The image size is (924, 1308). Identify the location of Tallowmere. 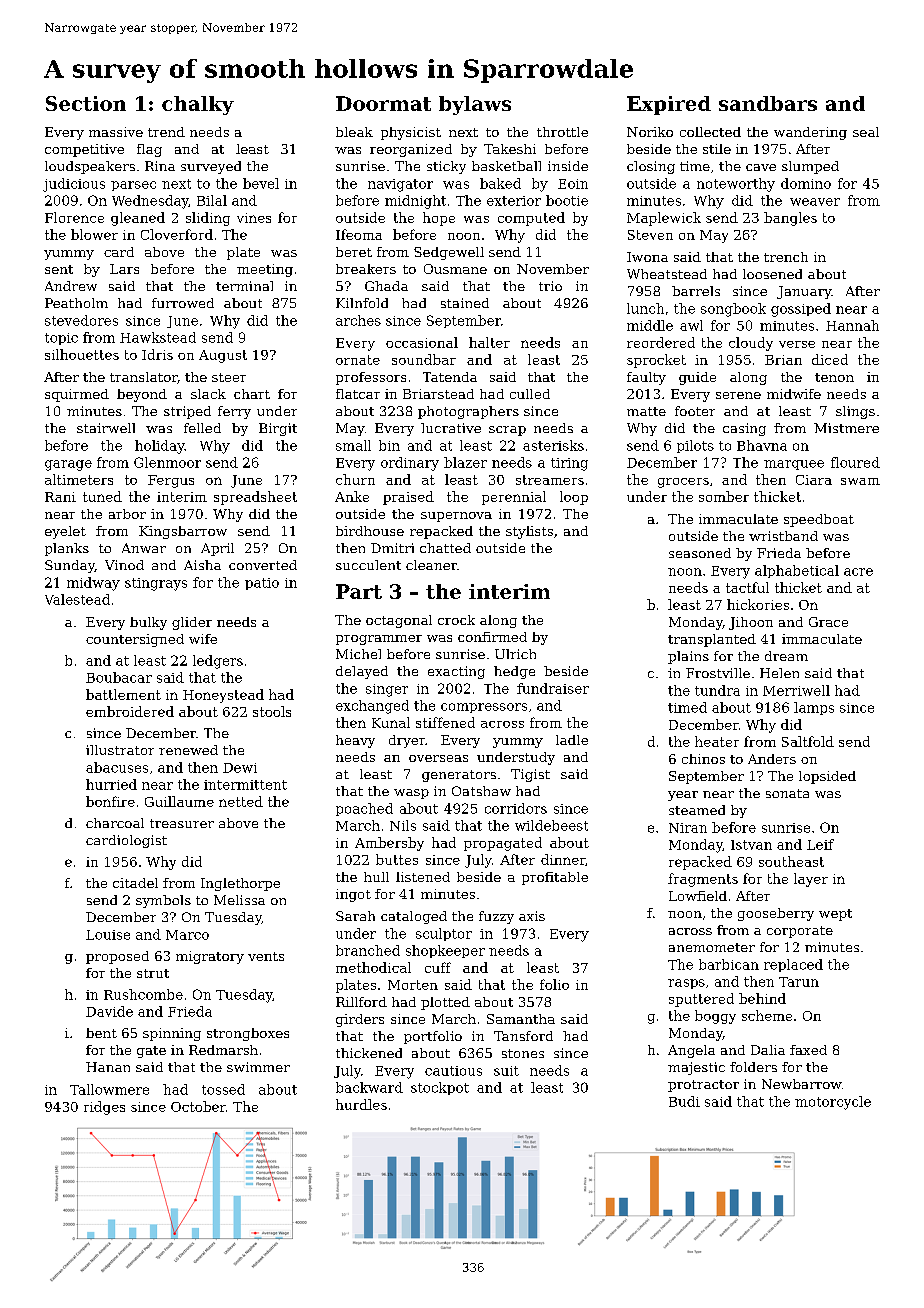
(109, 1089).
